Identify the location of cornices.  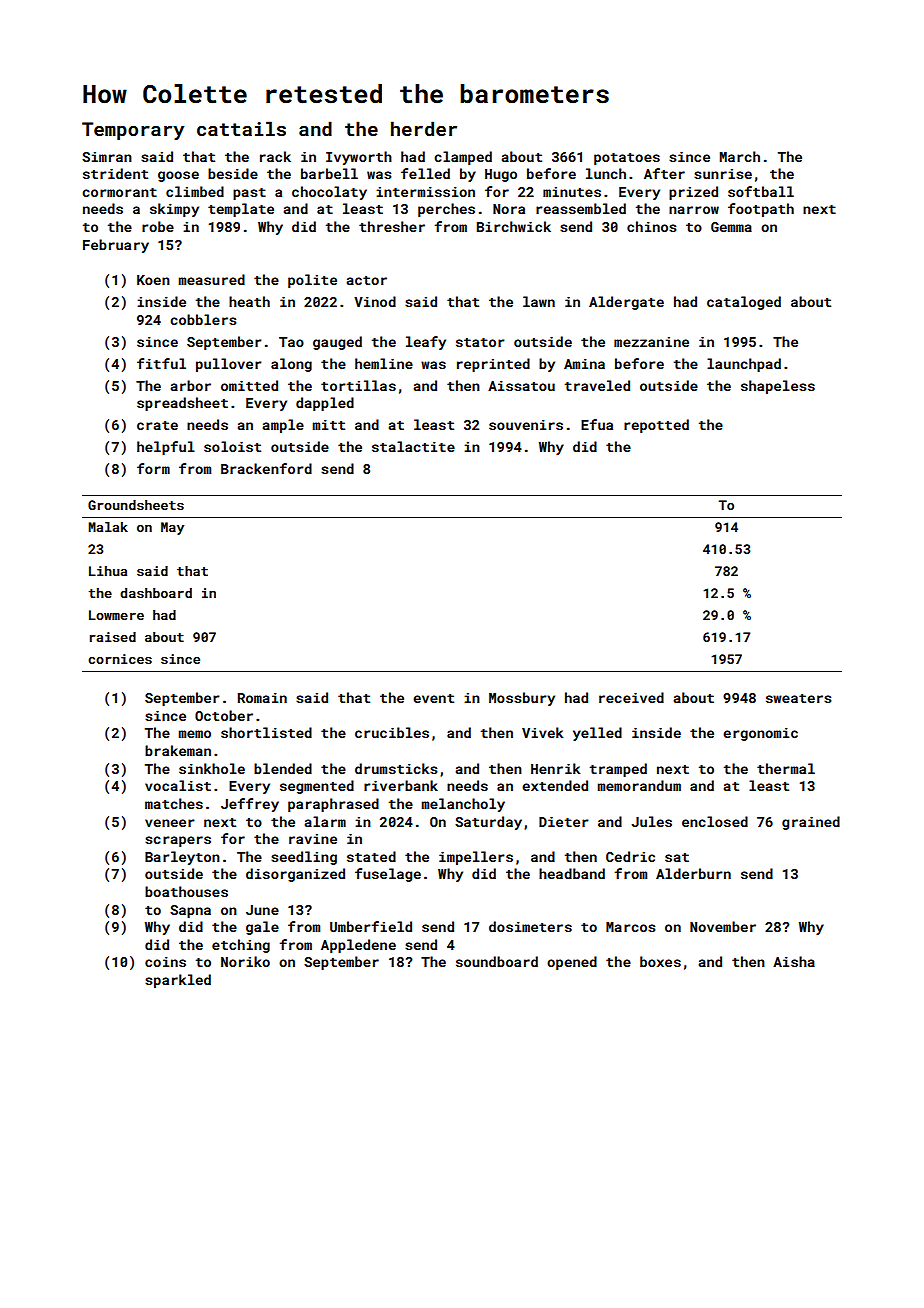
(120, 659).
